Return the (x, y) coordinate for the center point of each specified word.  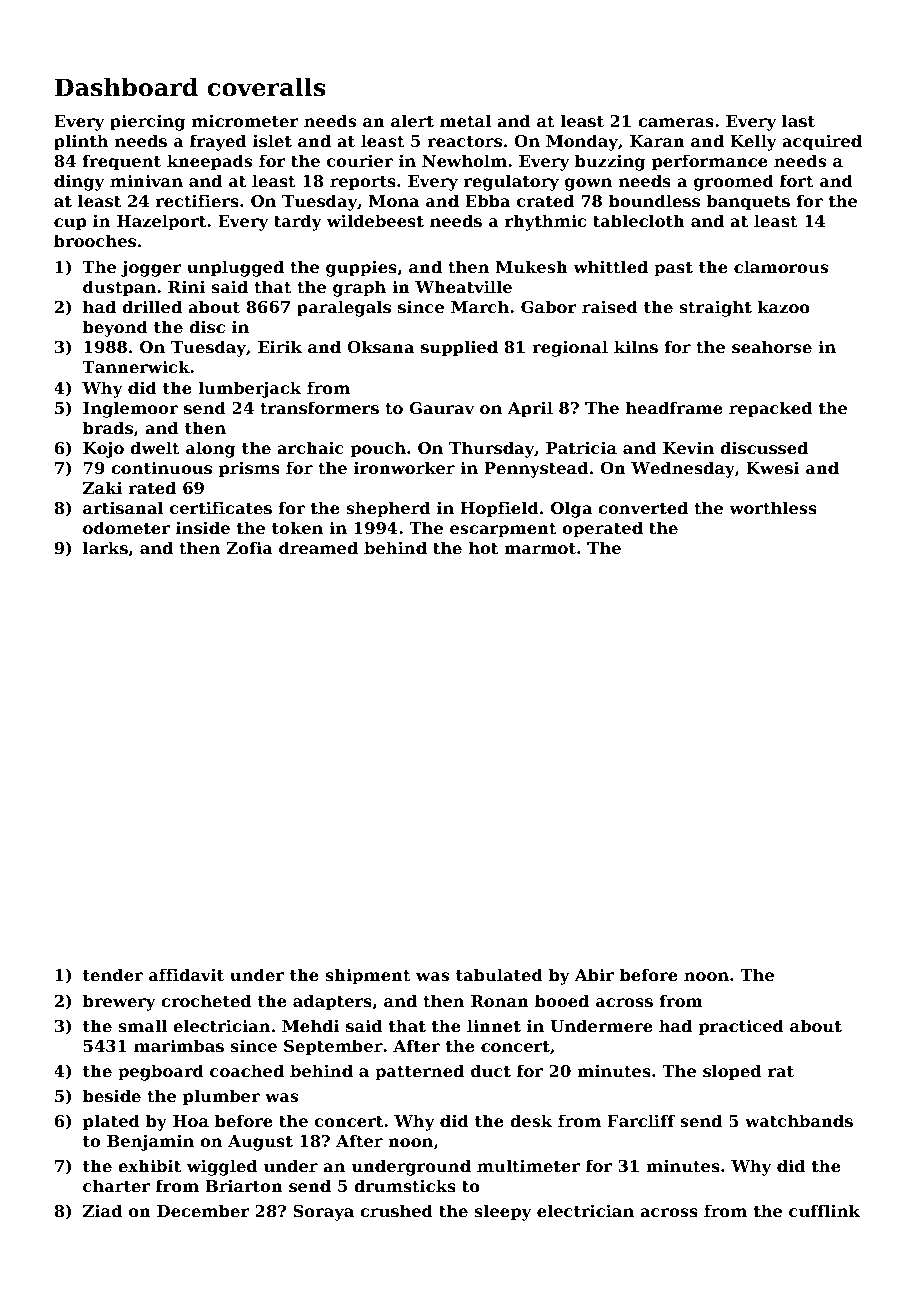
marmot (540, 548)
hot (483, 547)
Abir (594, 974)
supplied (459, 348)
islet (272, 140)
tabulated (499, 974)
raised (610, 306)
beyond (115, 328)
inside (203, 527)
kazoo (784, 306)
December (203, 1210)
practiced (741, 1027)
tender (113, 974)
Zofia (250, 547)
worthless (773, 507)
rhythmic (545, 222)
